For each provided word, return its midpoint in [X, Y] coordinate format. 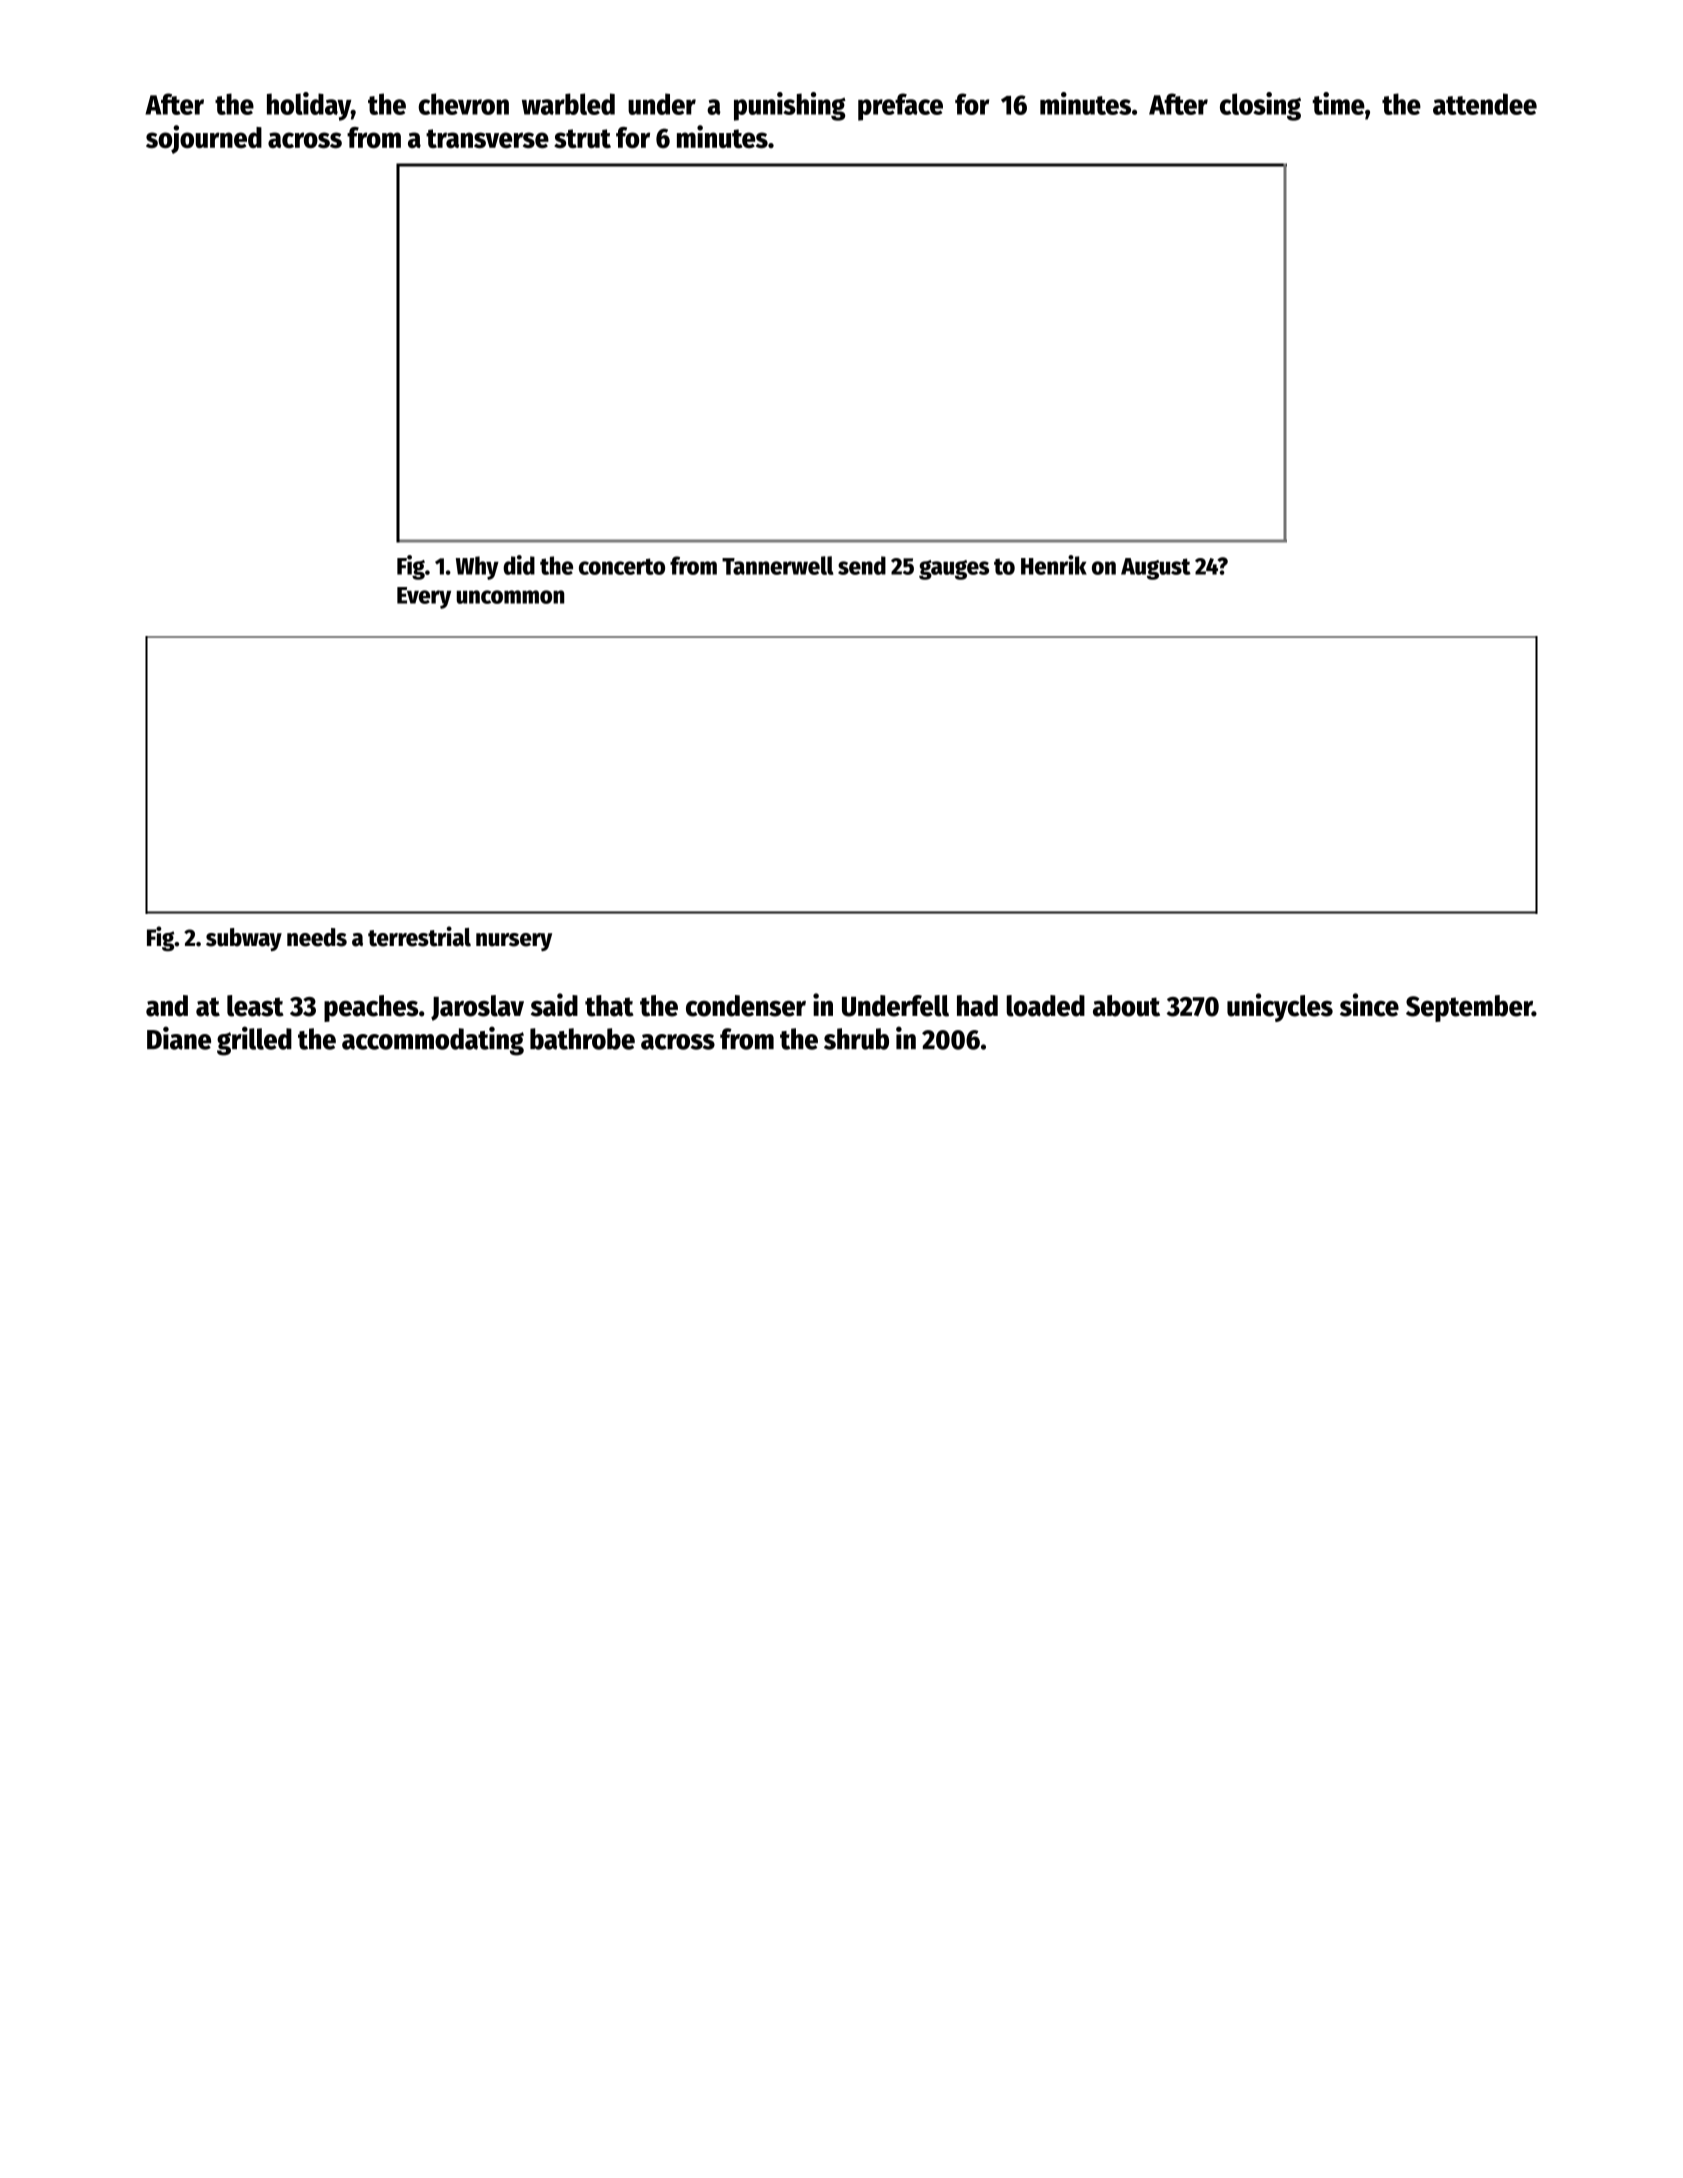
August [1156, 569]
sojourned [204, 139]
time [1339, 103]
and [167, 1006]
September [1469, 1008]
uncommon [510, 597]
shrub [856, 1039]
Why [477, 568]
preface [900, 107]
